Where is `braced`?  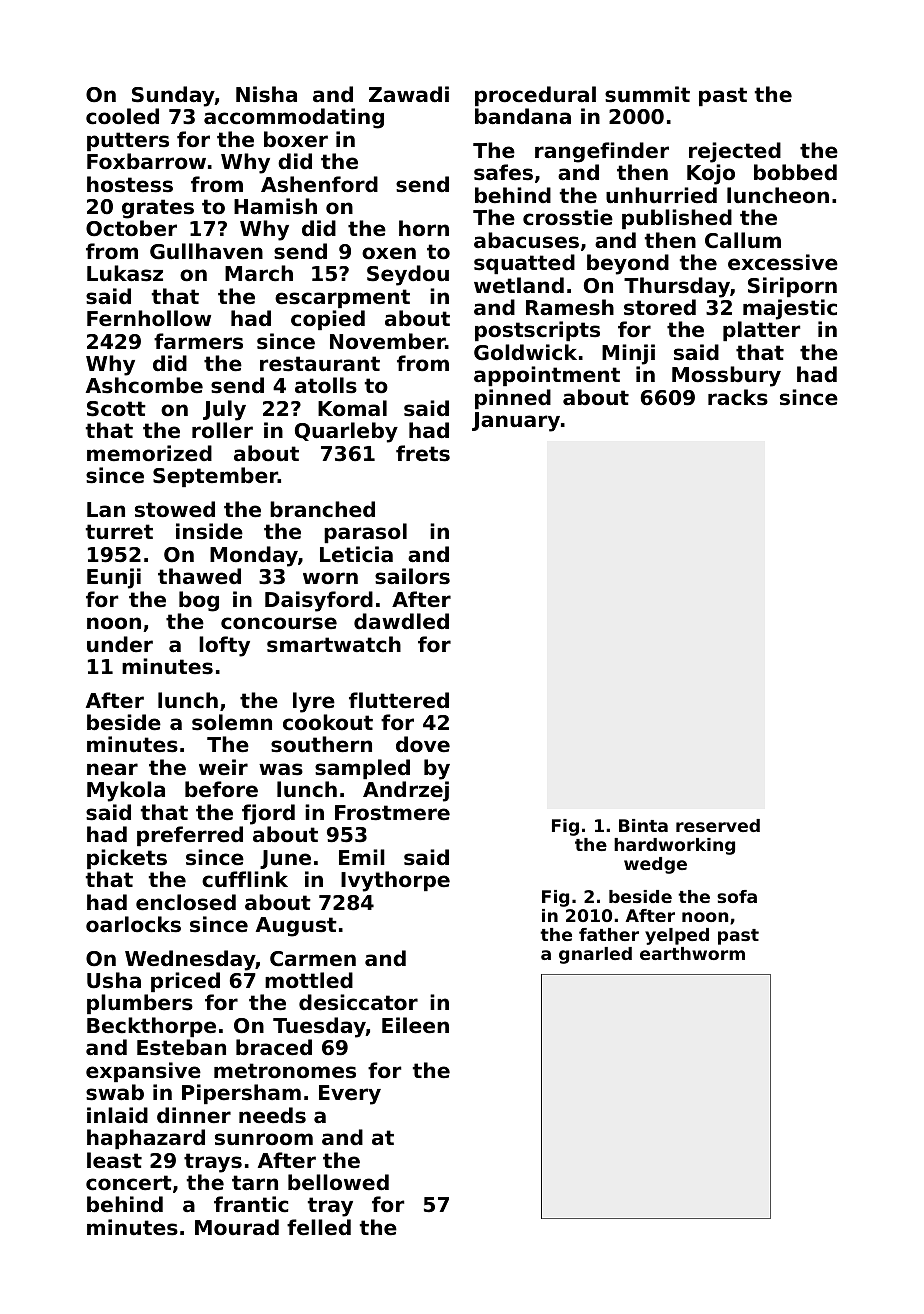 braced is located at coordinates (274, 1047).
